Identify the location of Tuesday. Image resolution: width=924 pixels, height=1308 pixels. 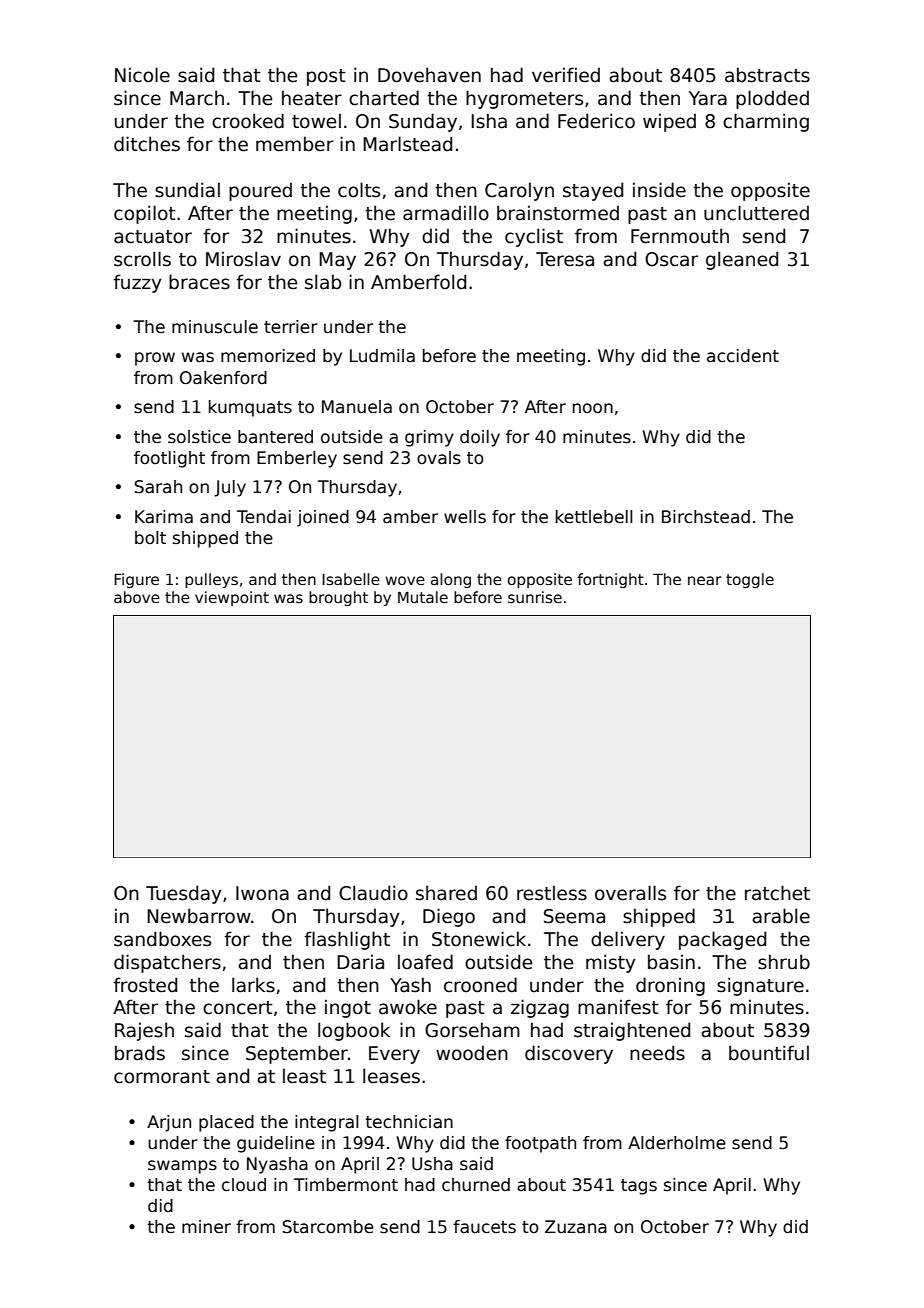
(184, 894).
